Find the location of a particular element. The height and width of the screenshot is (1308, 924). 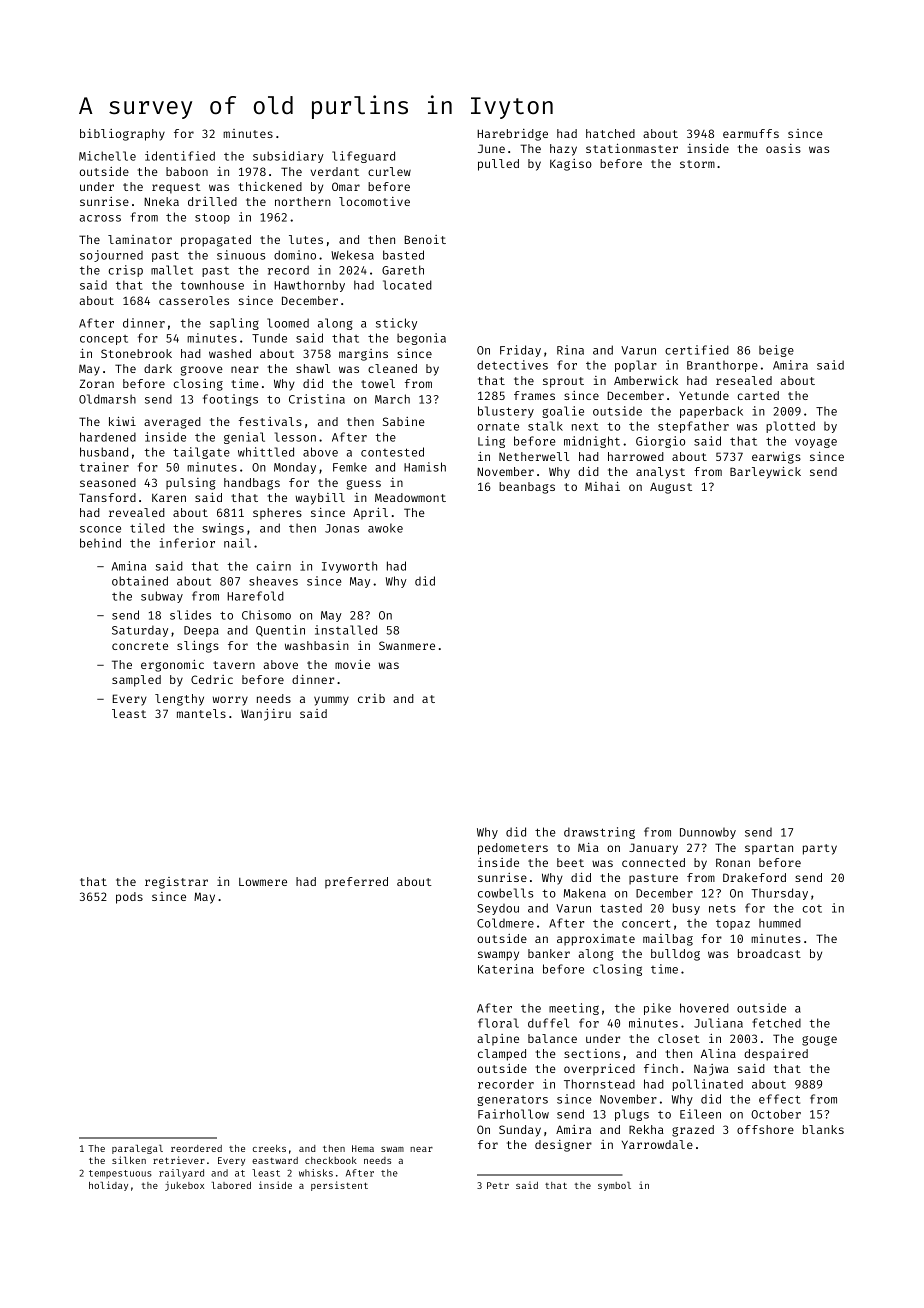

midnight is located at coordinates (592, 442).
